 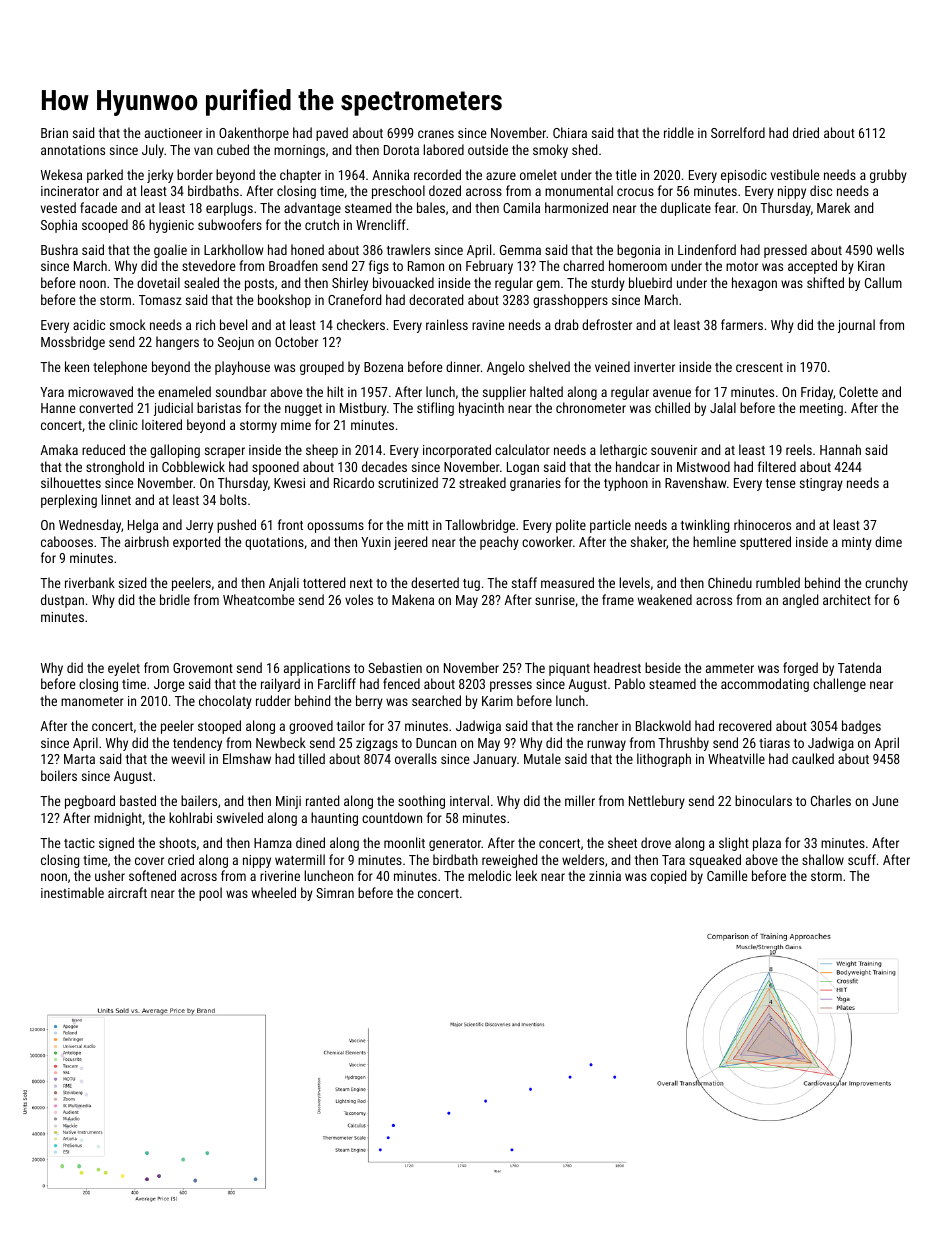 I want to click on miller, so click(x=580, y=800).
